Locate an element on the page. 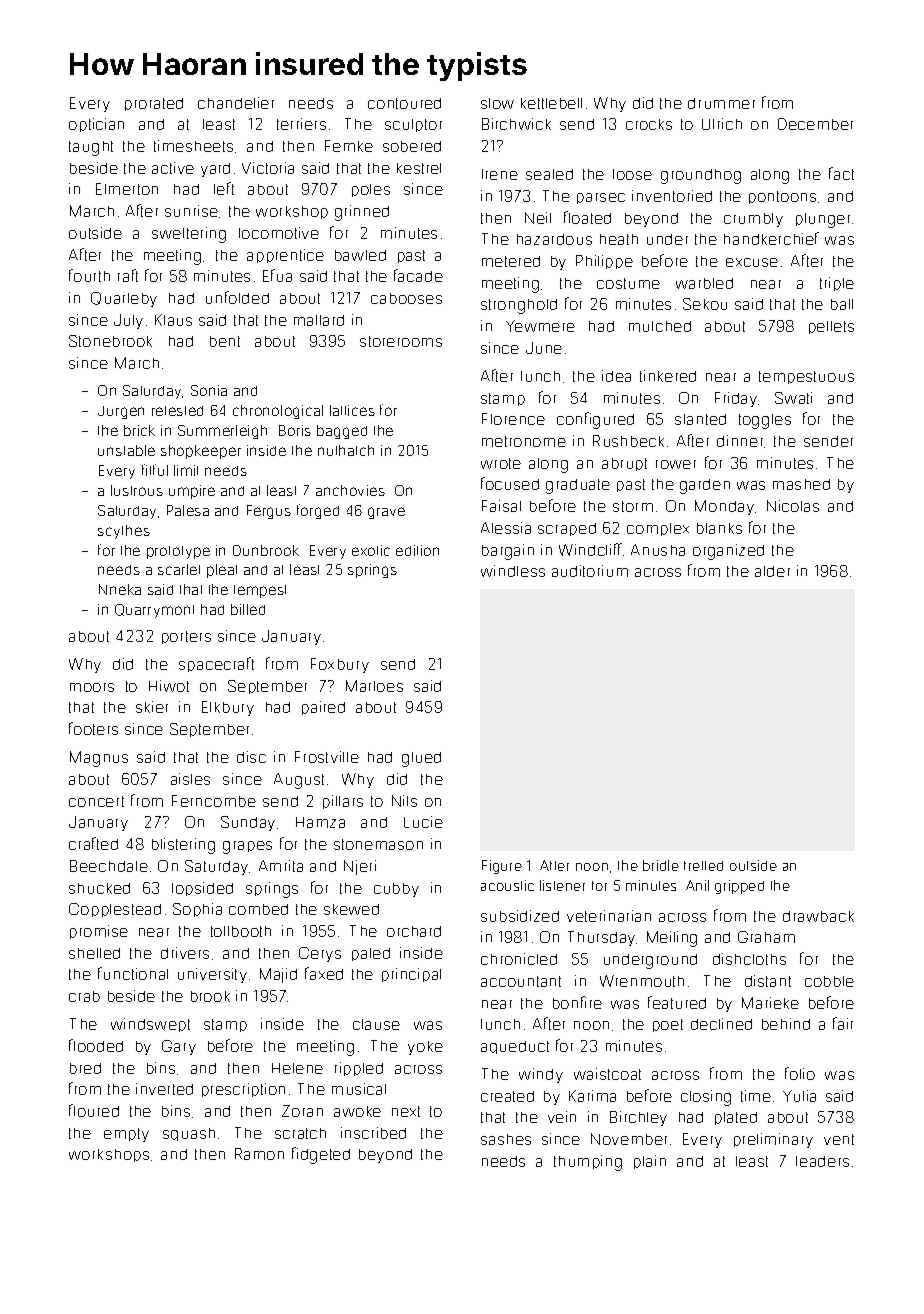 This image has width=924, height=1314. aisles is located at coordinates (190, 779).
